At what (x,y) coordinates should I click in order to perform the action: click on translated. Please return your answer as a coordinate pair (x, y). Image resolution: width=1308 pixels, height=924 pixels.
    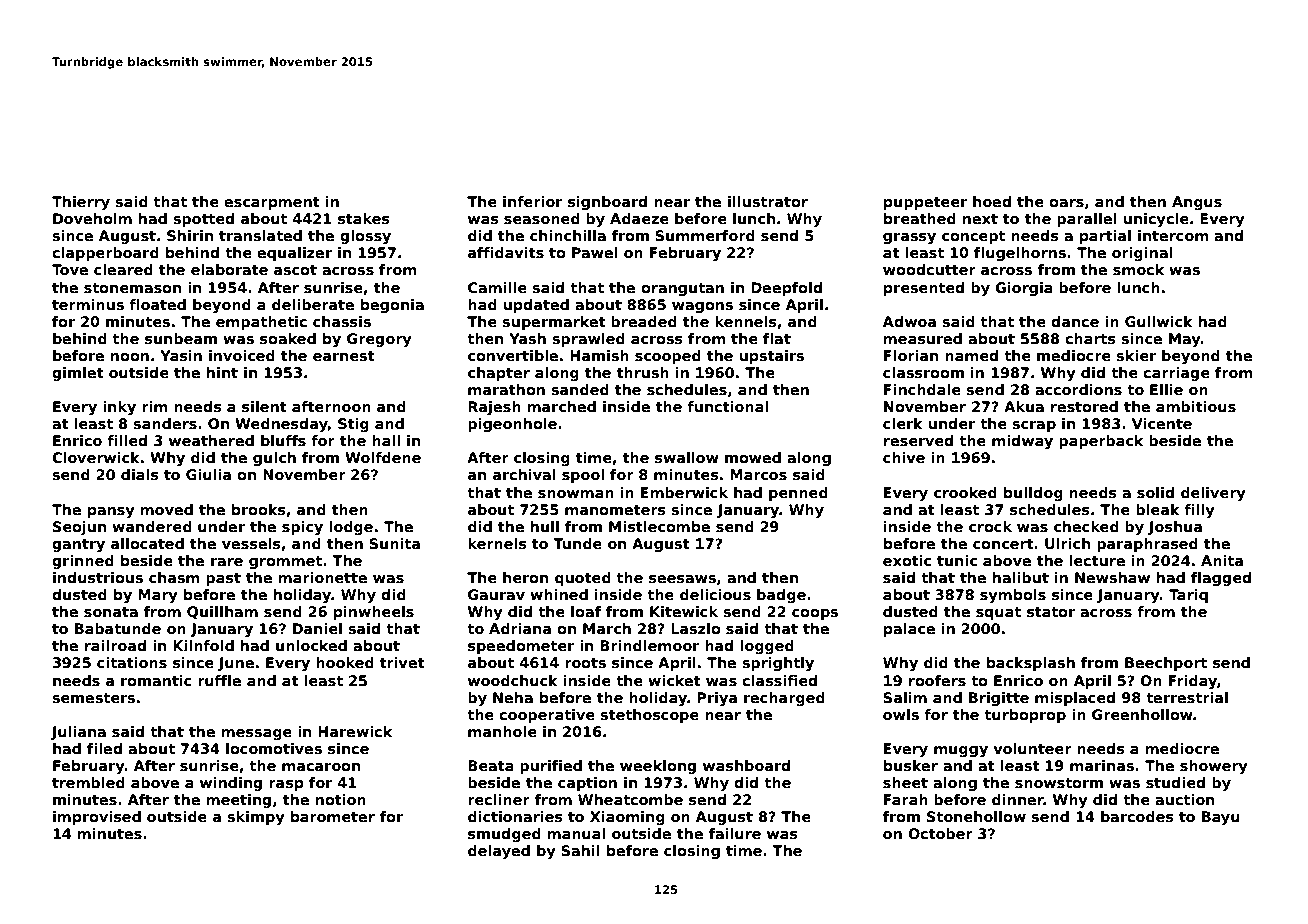
    Looking at the image, I should click on (260, 235).
